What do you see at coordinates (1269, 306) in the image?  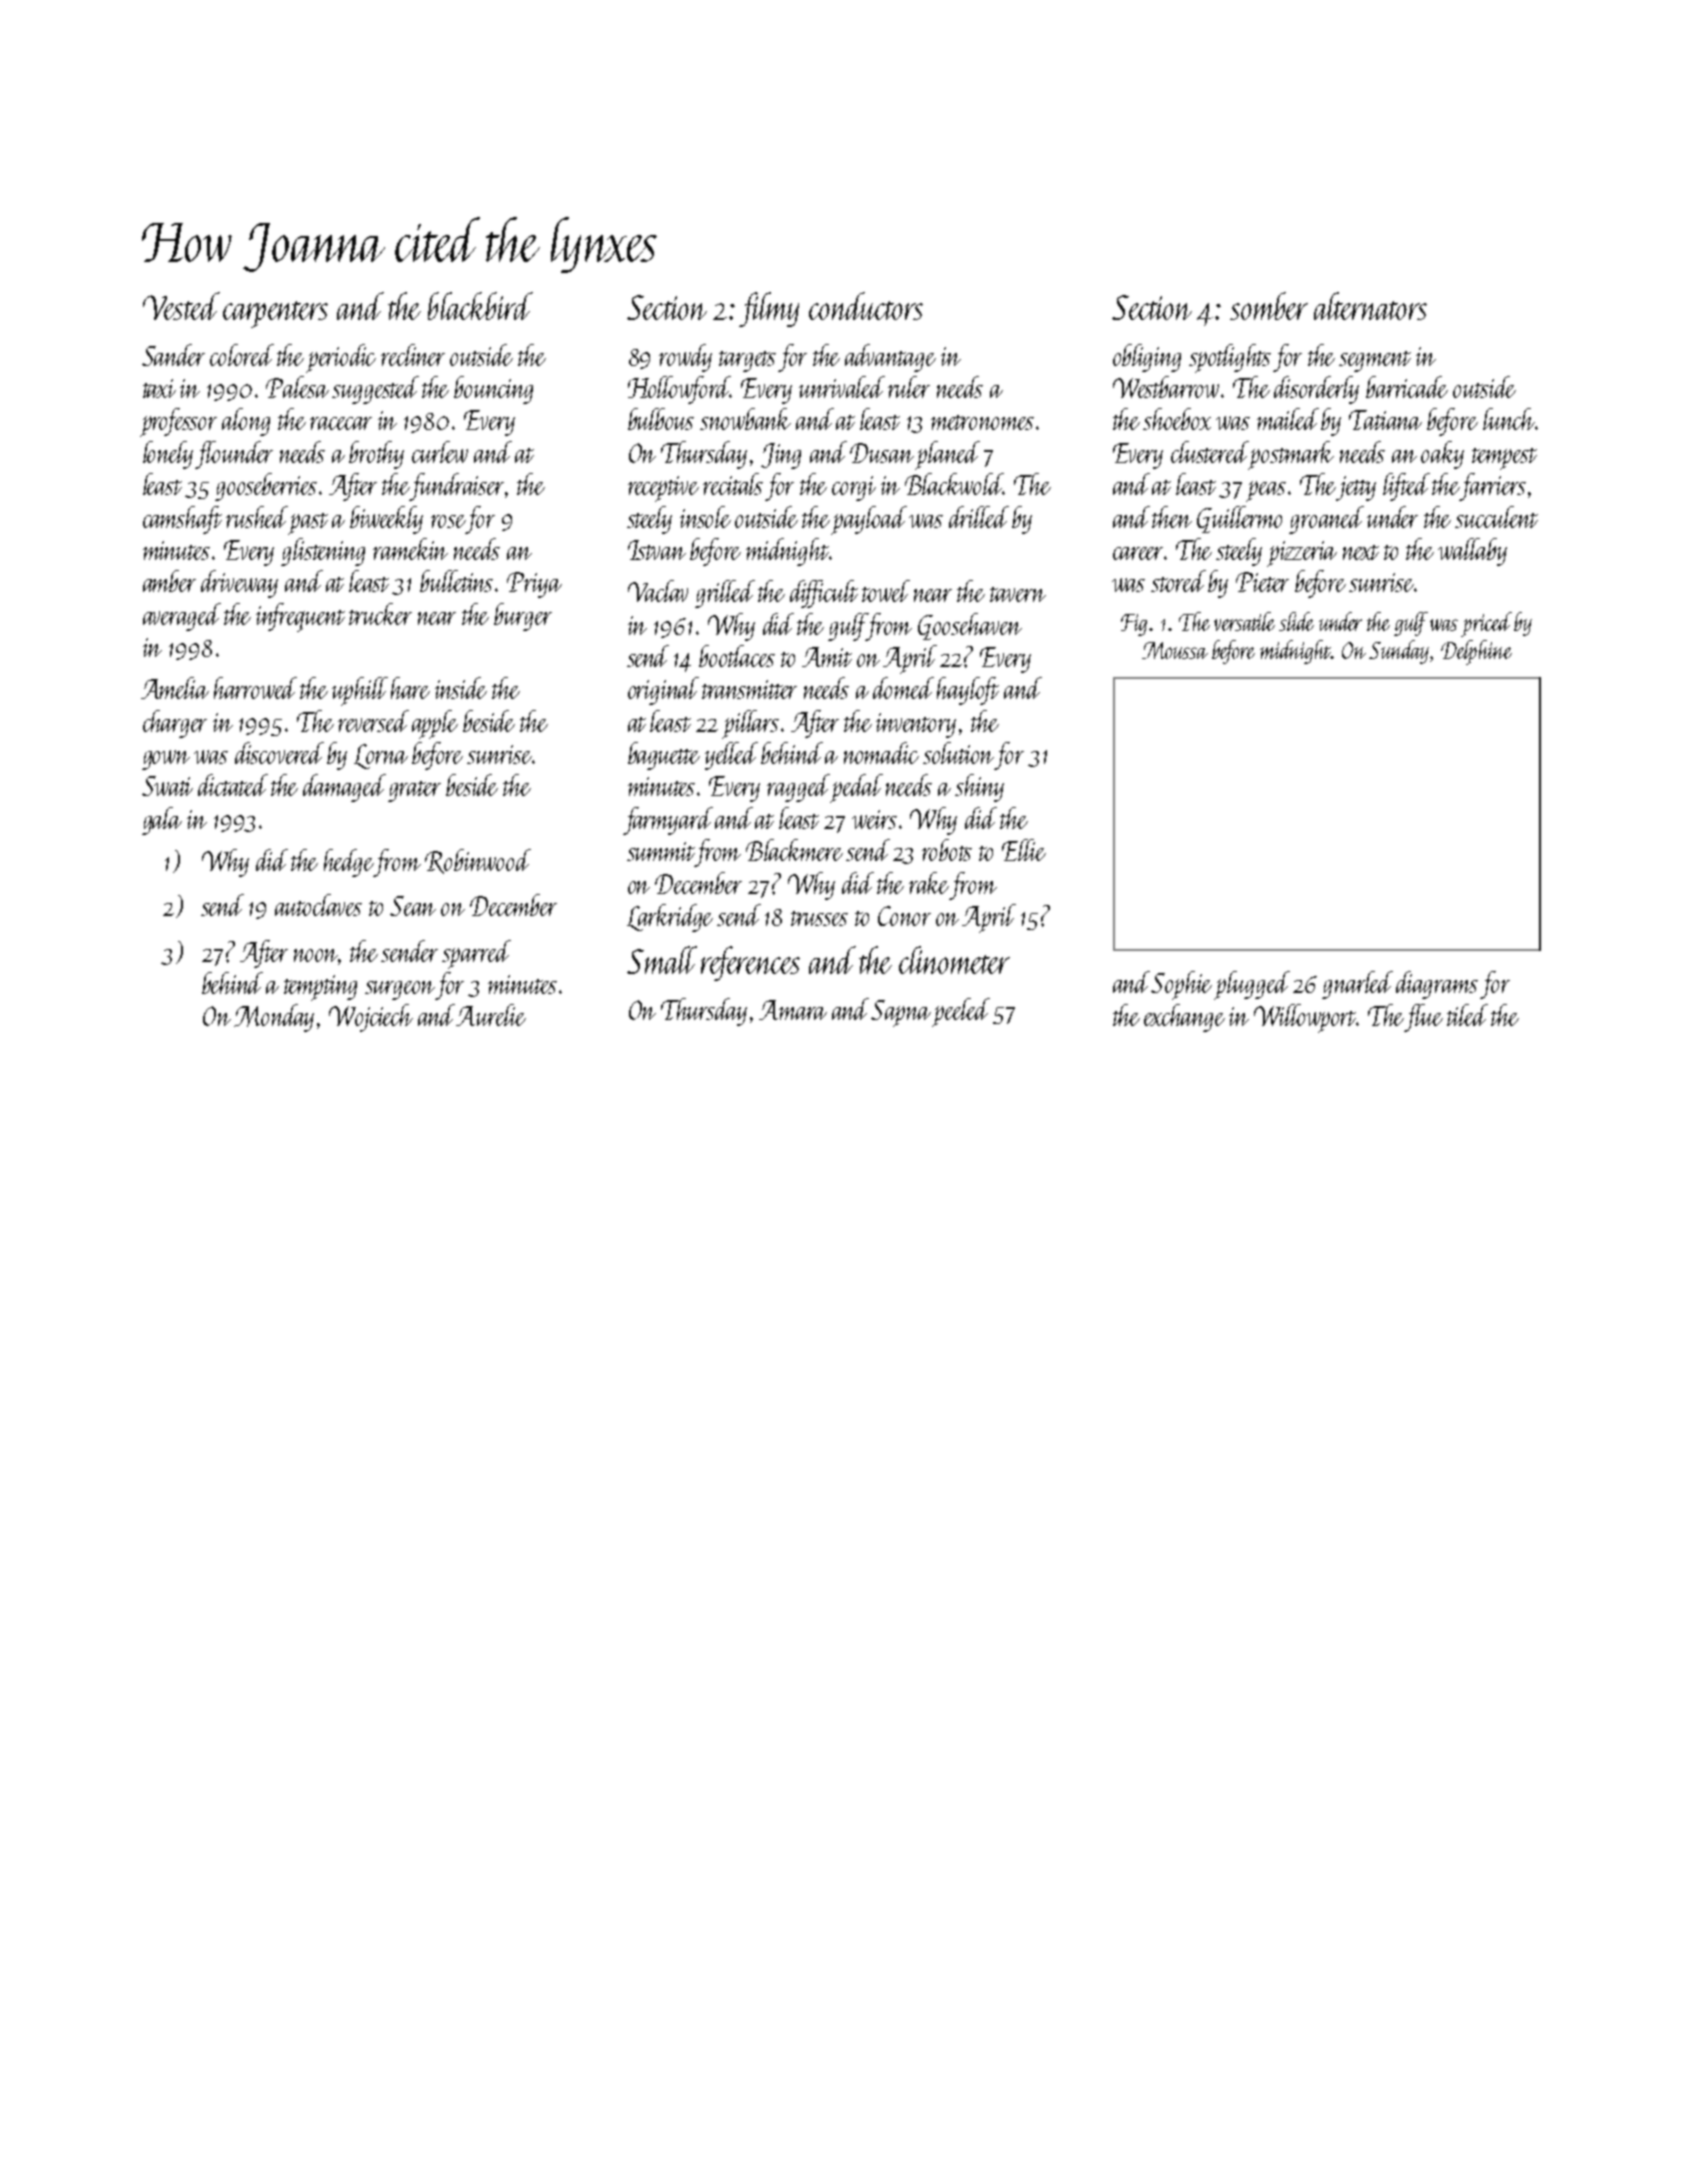 I see `somber` at bounding box center [1269, 306].
